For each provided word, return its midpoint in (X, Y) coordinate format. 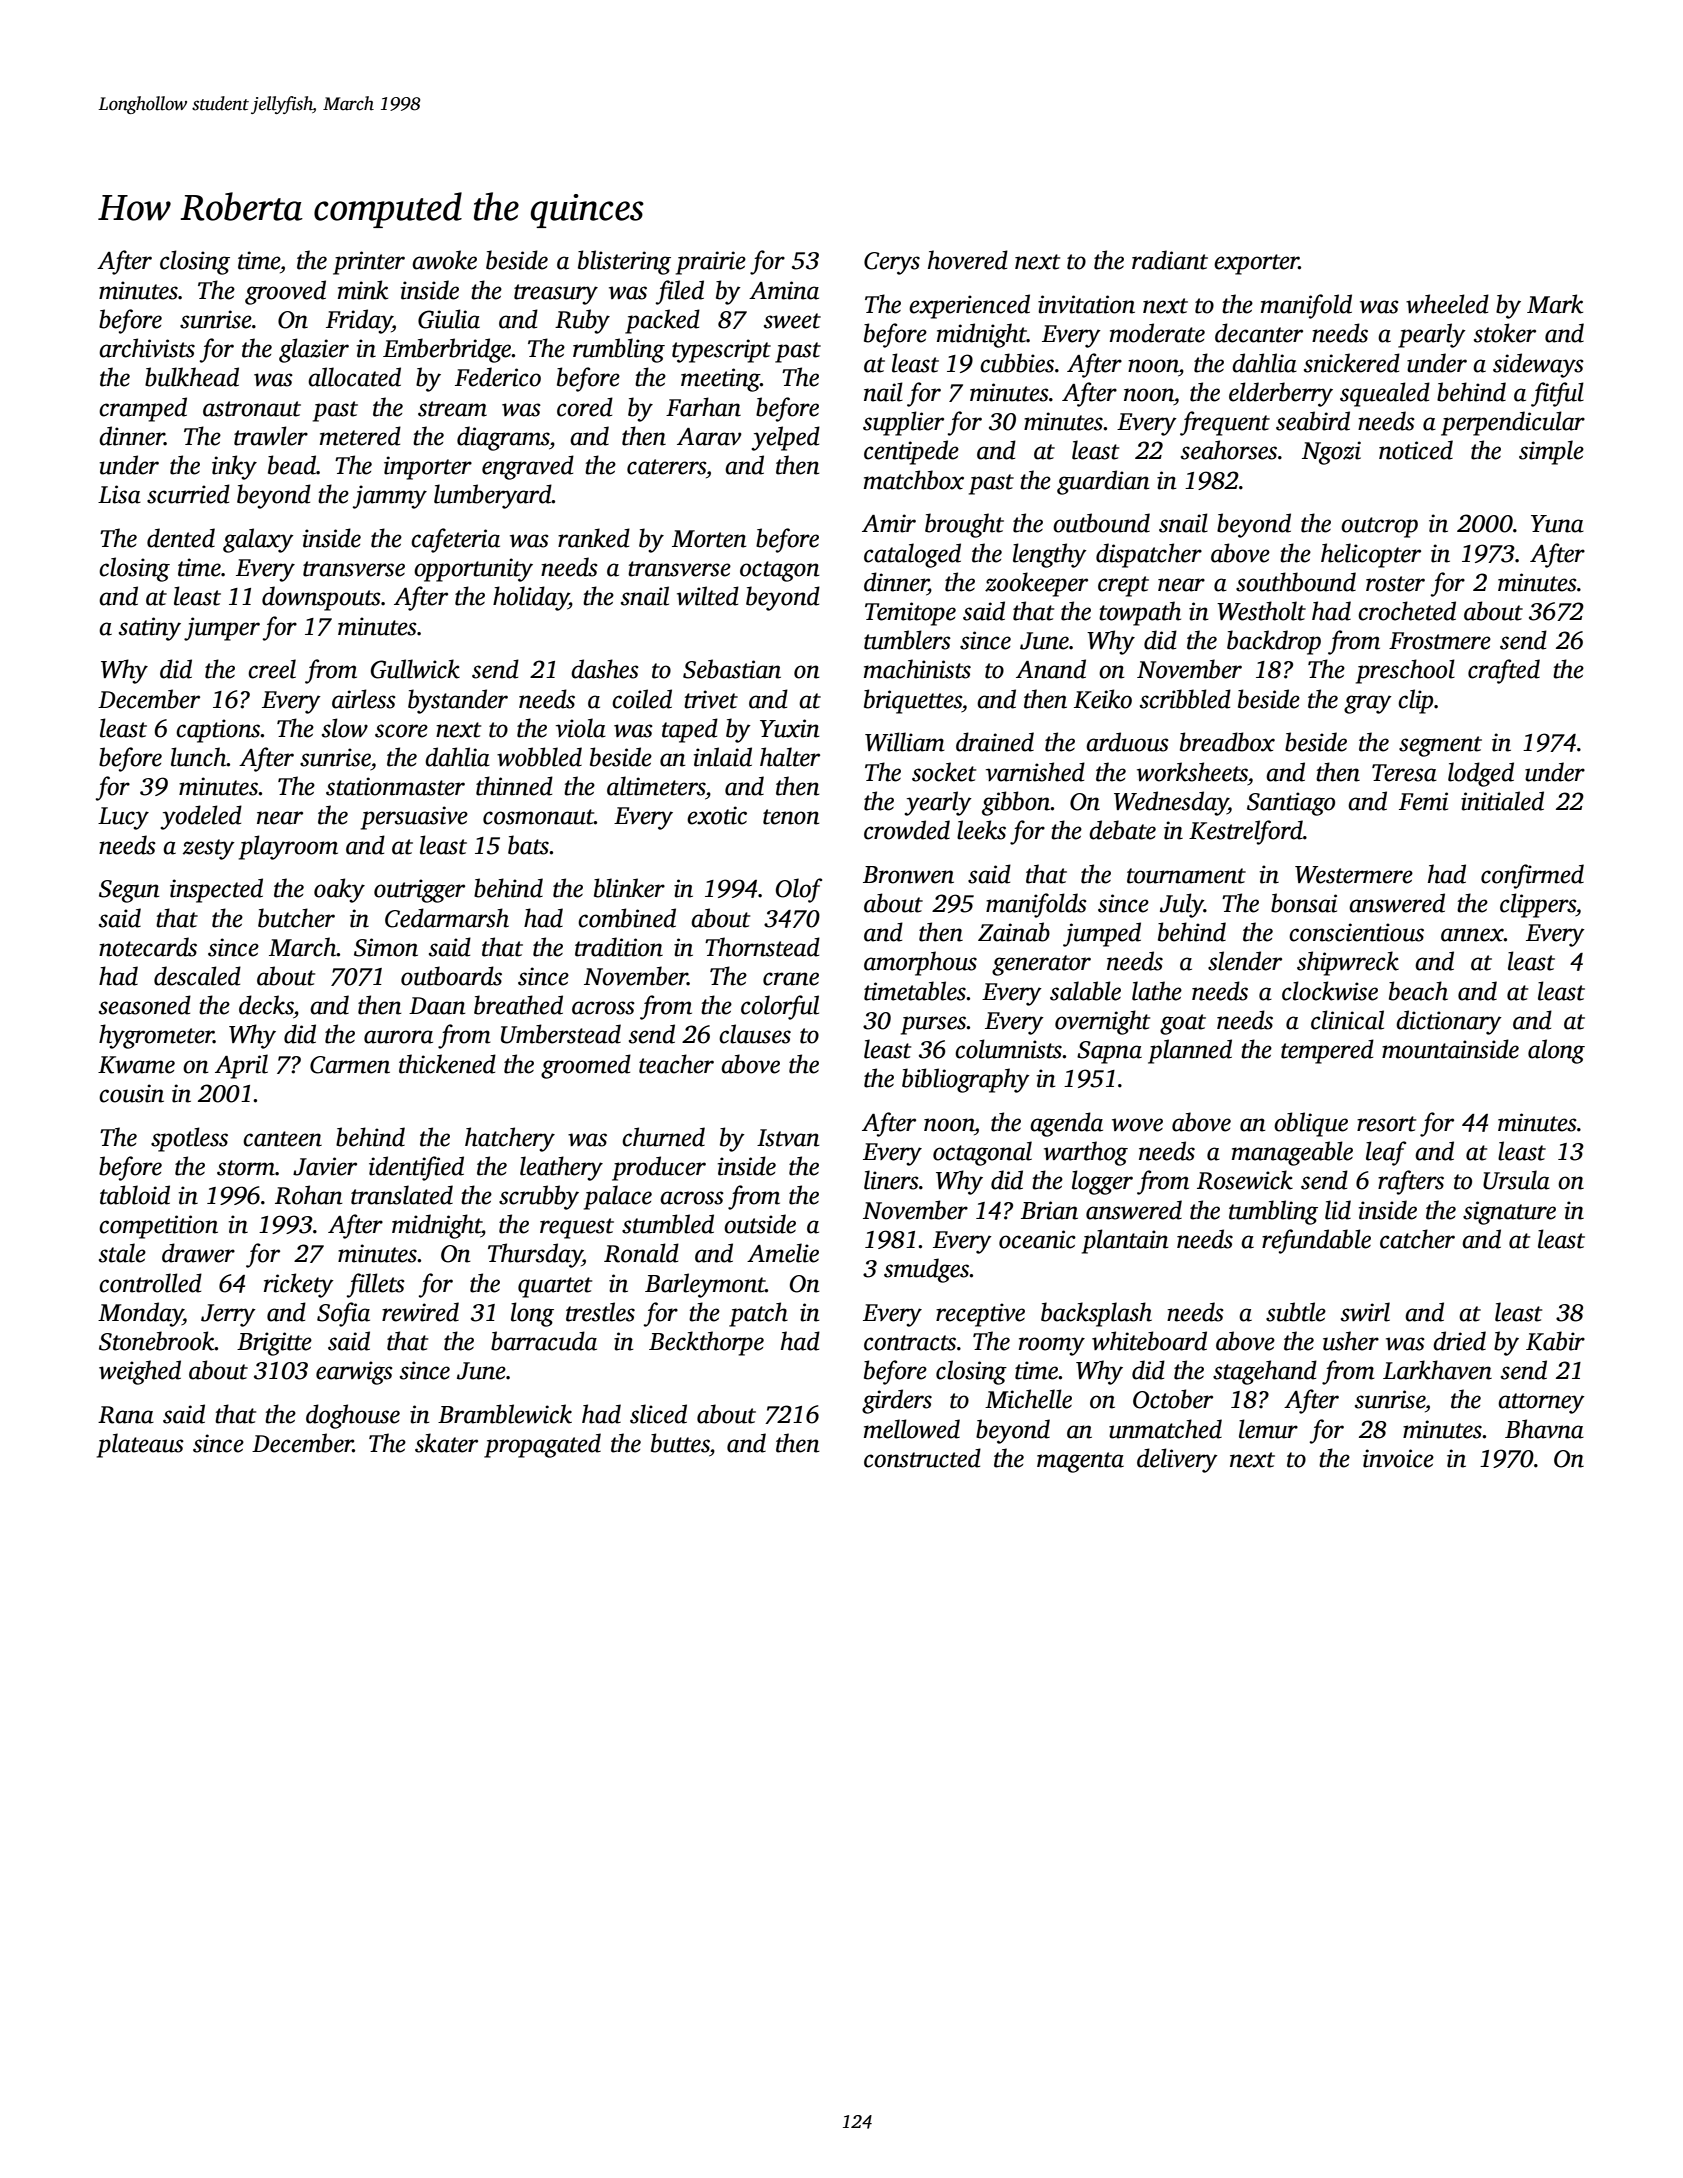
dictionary (1449, 1022)
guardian (1103, 482)
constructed (922, 1458)
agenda (1066, 1124)
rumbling (619, 350)
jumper (222, 629)
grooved (285, 292)
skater (446, 1443)
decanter (1259, 333)
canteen (282, 1139)
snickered (1352, 363)
